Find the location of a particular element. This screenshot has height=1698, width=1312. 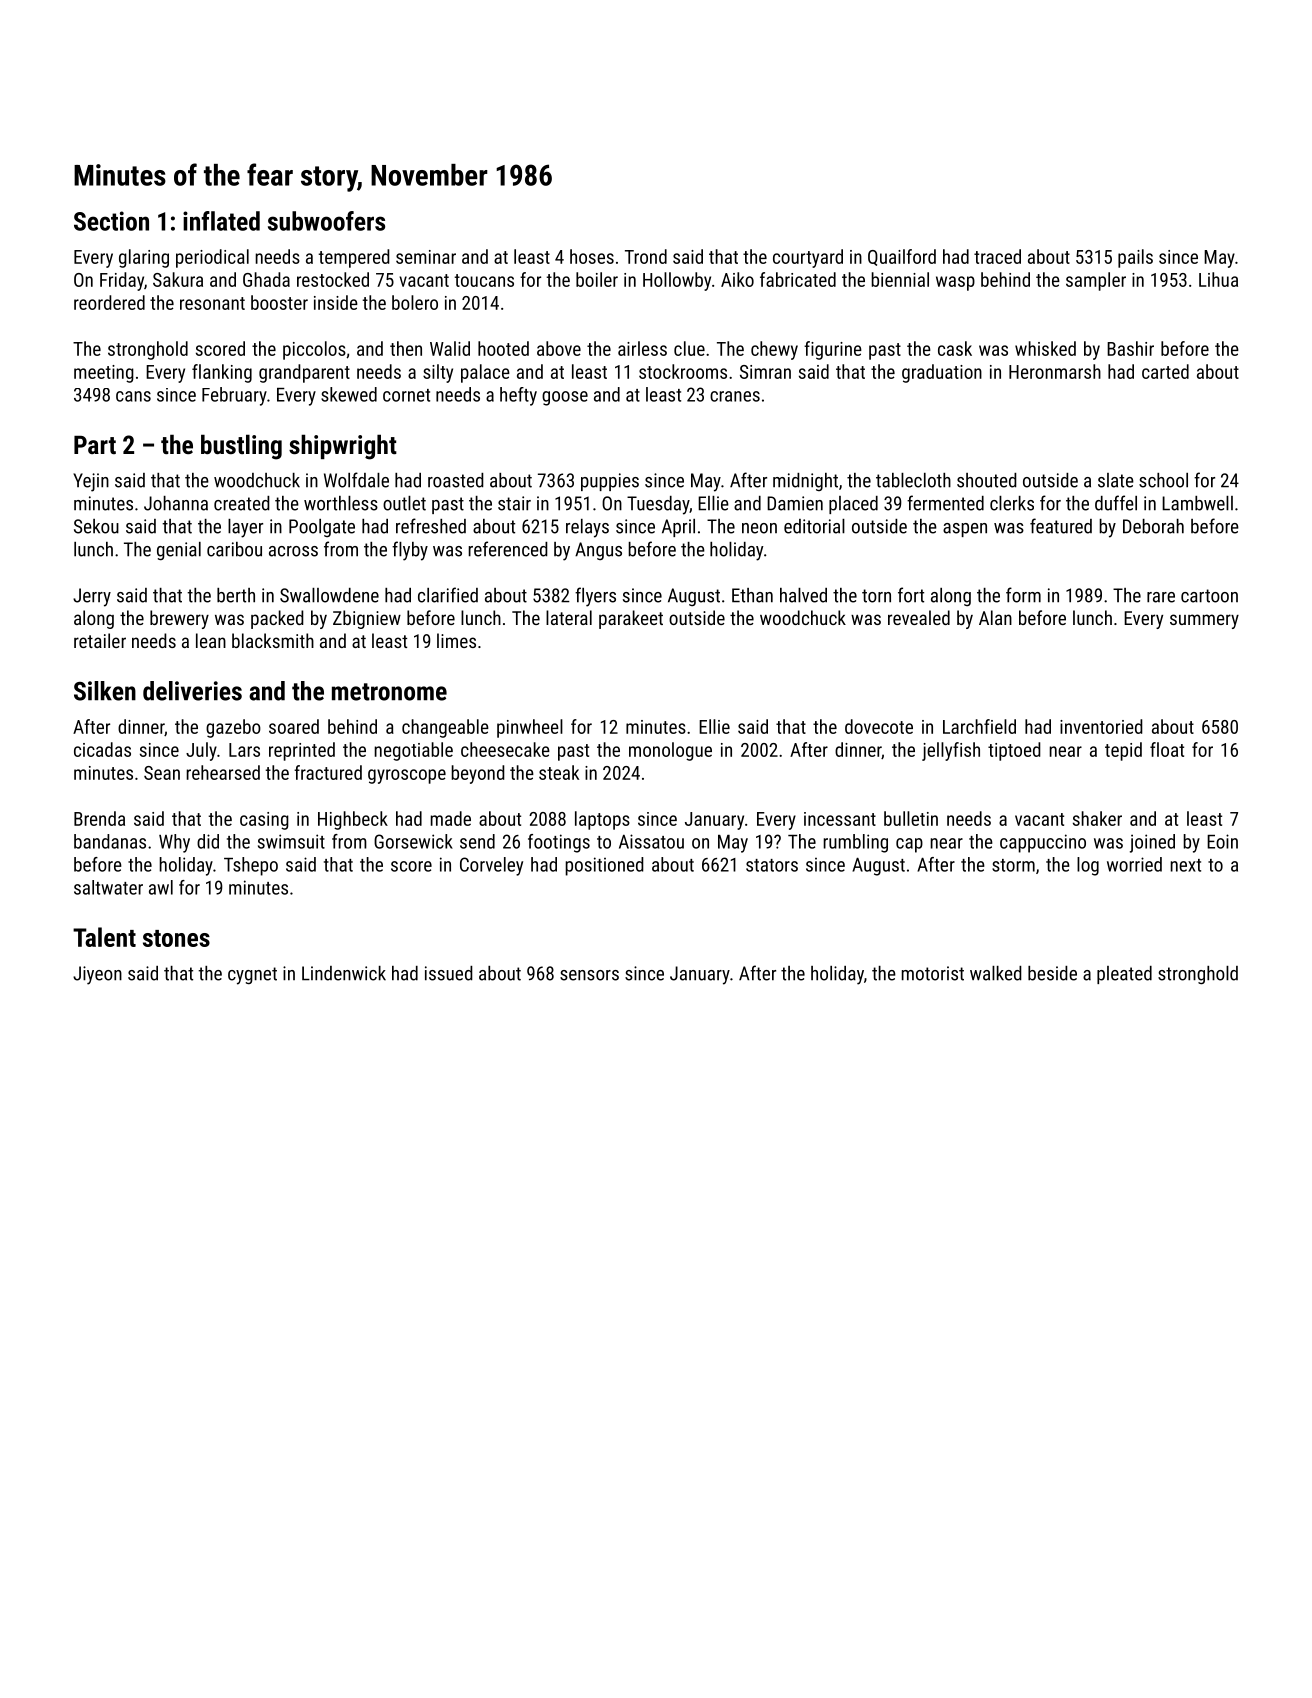

lateral is located at coordinates (569, 617).
